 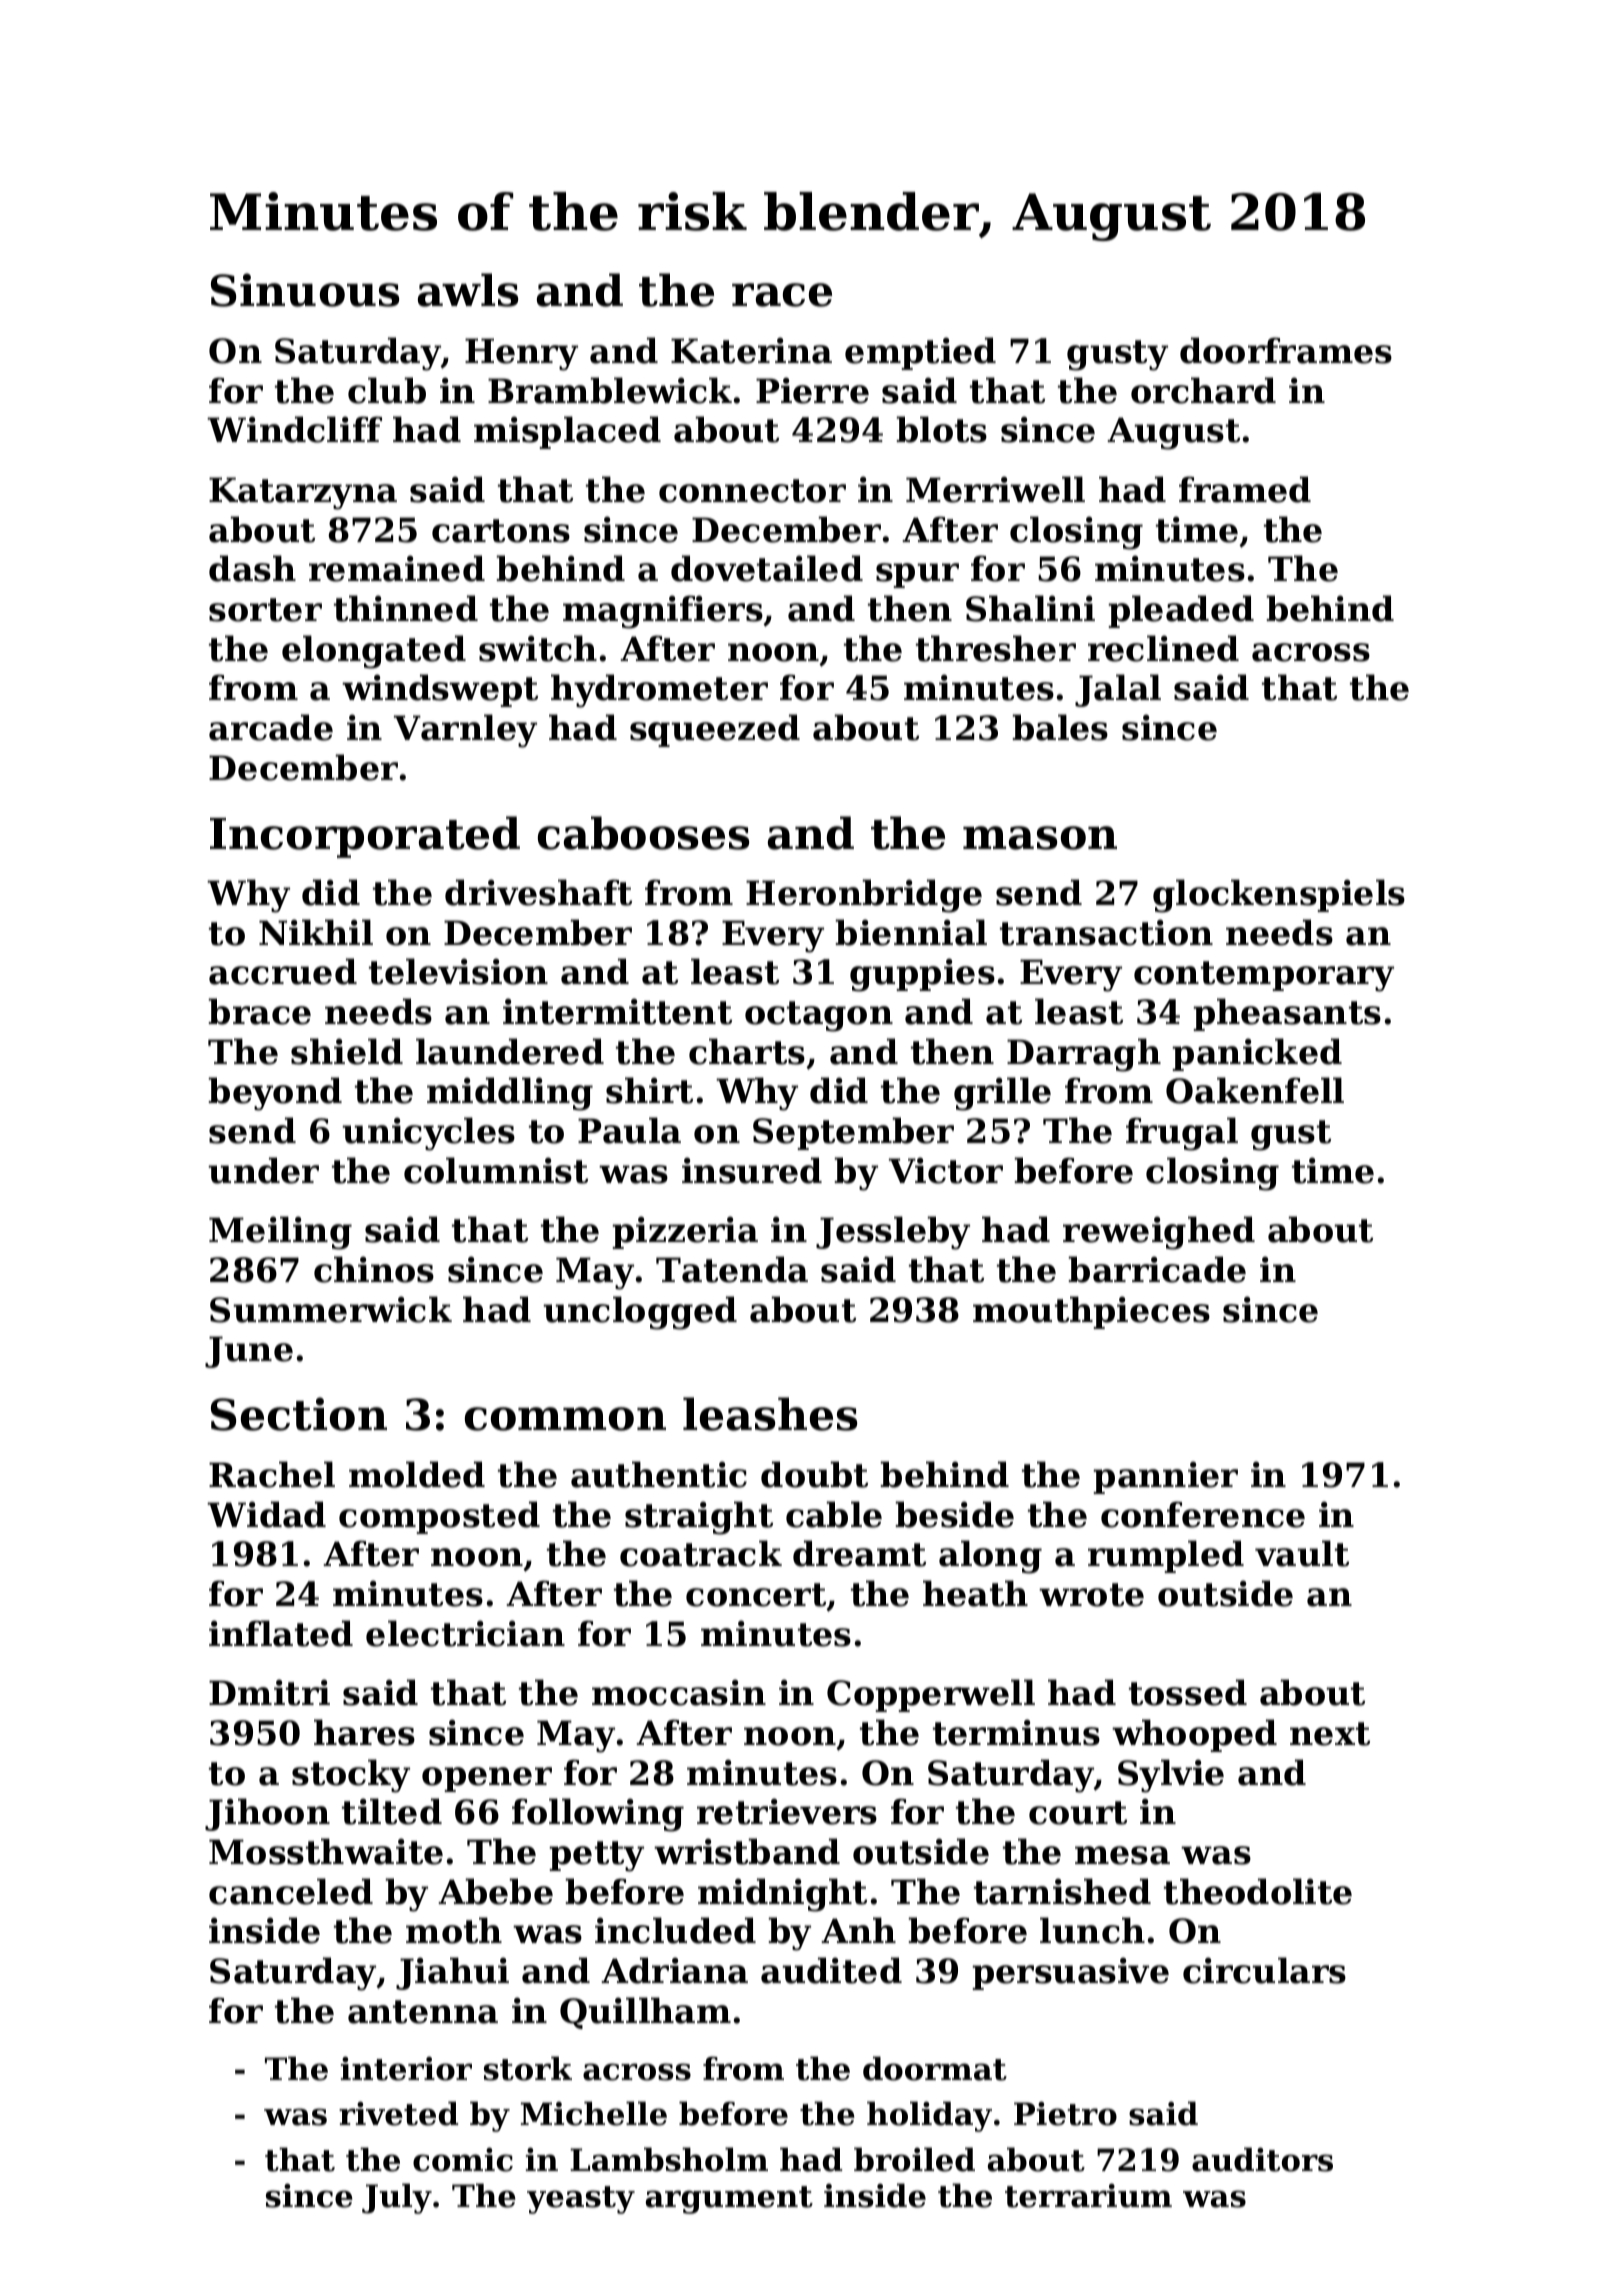 I want to click on inflated, so click(x=281, y=1633).
